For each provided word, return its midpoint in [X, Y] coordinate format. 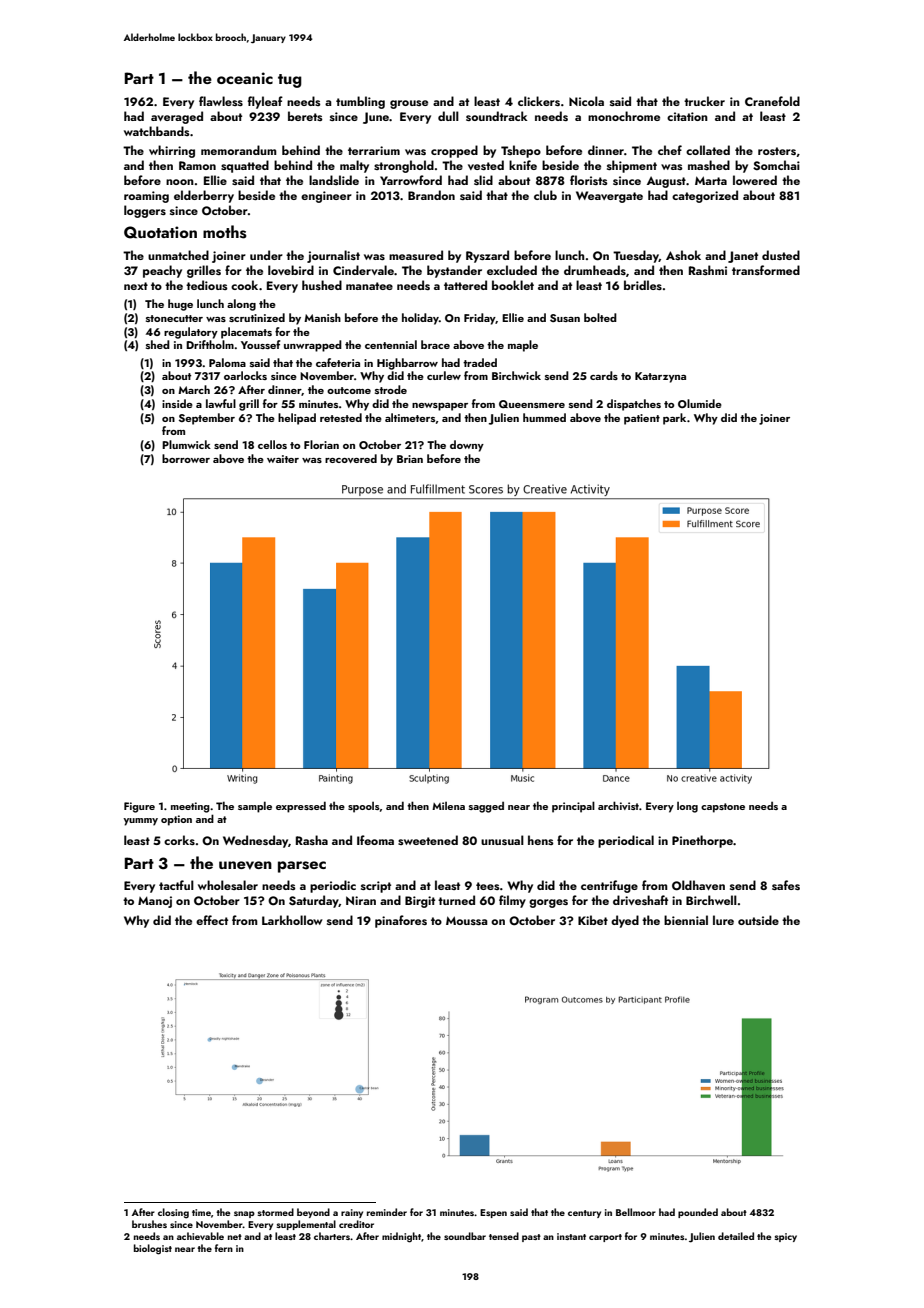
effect [212, 920]
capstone [723, 808]
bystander [454, 271]
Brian [410, 459]
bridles [643, 285]
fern [224, 1248]
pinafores [401, 921]
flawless [221, 101]
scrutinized [257, 317]
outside [758, 920]
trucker [704, 101]
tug [290, 81]
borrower [186, 458]
